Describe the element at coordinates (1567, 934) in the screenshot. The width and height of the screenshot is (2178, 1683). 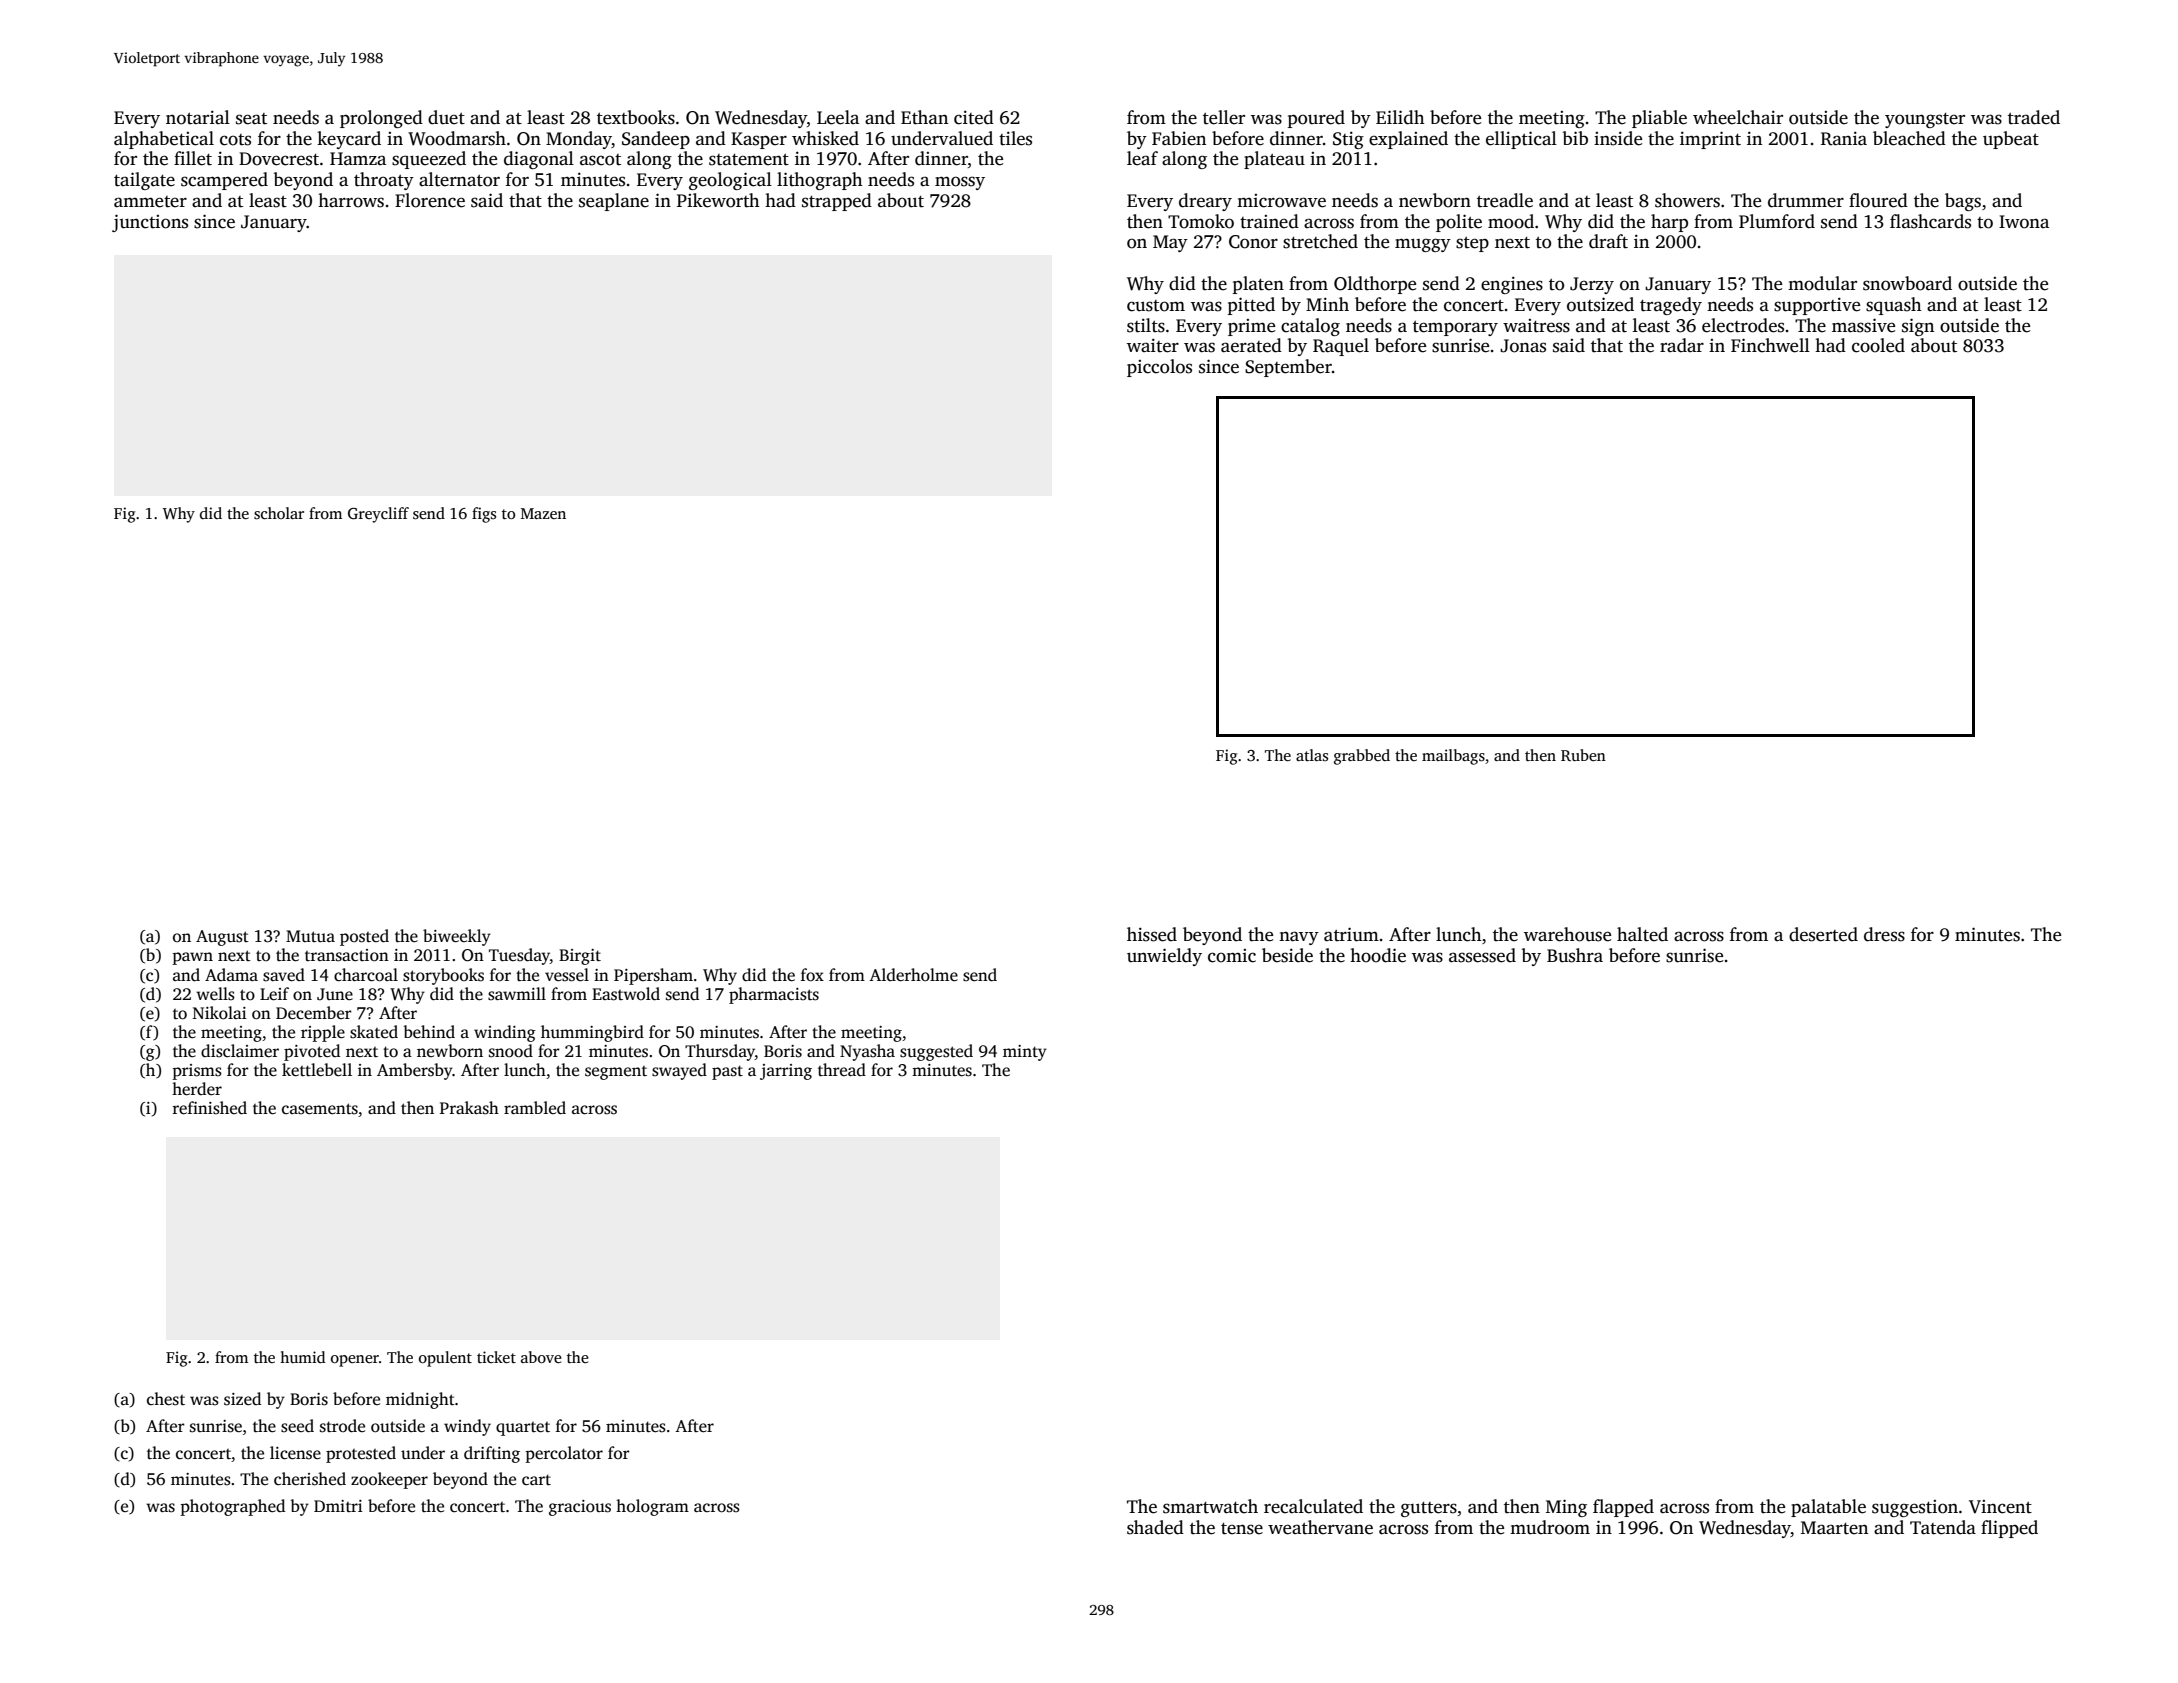
I see `warehouse` at that location.
